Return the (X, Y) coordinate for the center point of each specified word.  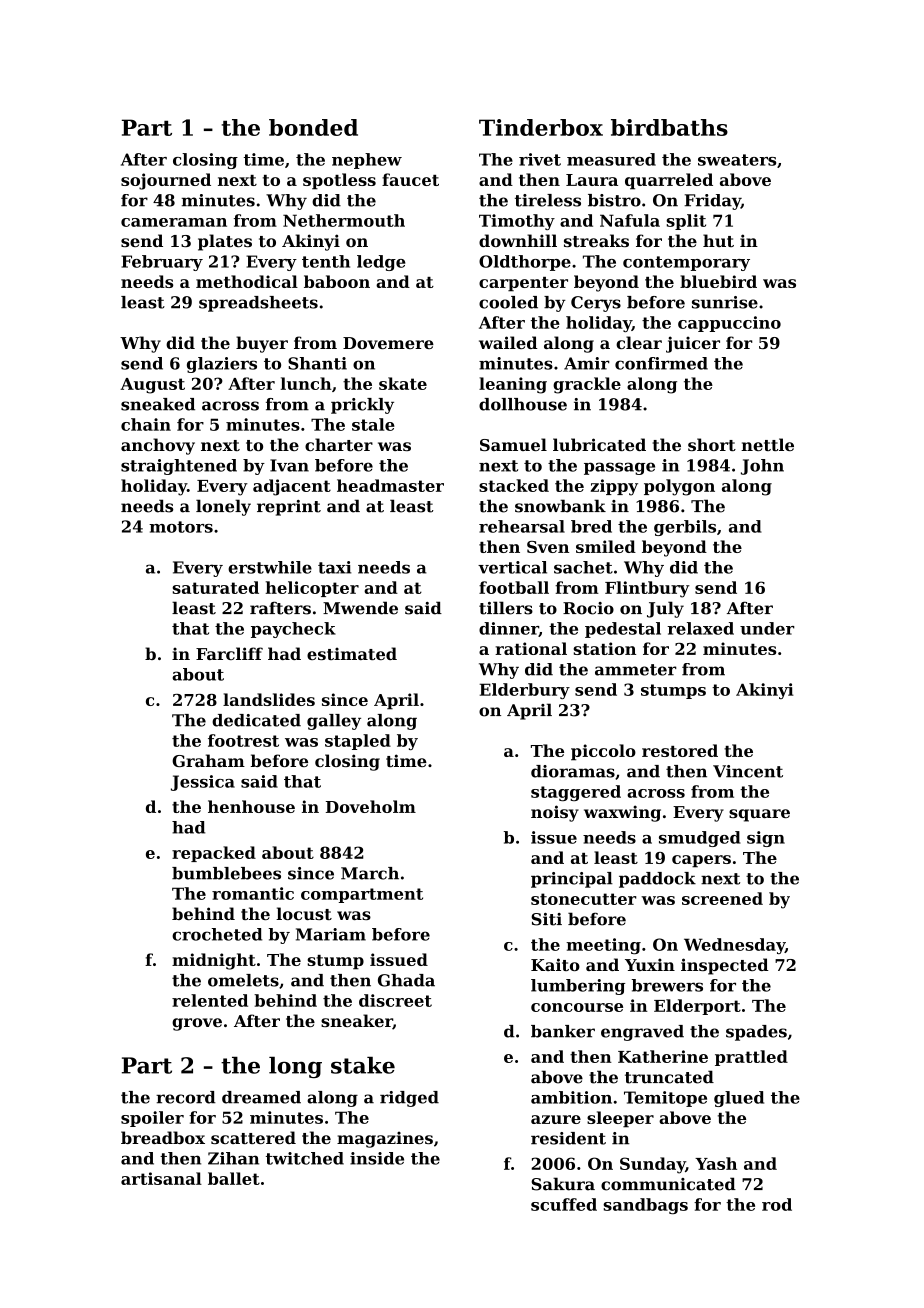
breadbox (163, 1137)
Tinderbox (541, 127)
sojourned (166, 181)
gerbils (685, 528)
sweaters (737, 160)
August (152, 386)
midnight (214, 961)
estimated (352, 653)
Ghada (406, 980)
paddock (657, 880)
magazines (385, 1139)
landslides (269, 699)
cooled (508, 302)
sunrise (725, 302)
